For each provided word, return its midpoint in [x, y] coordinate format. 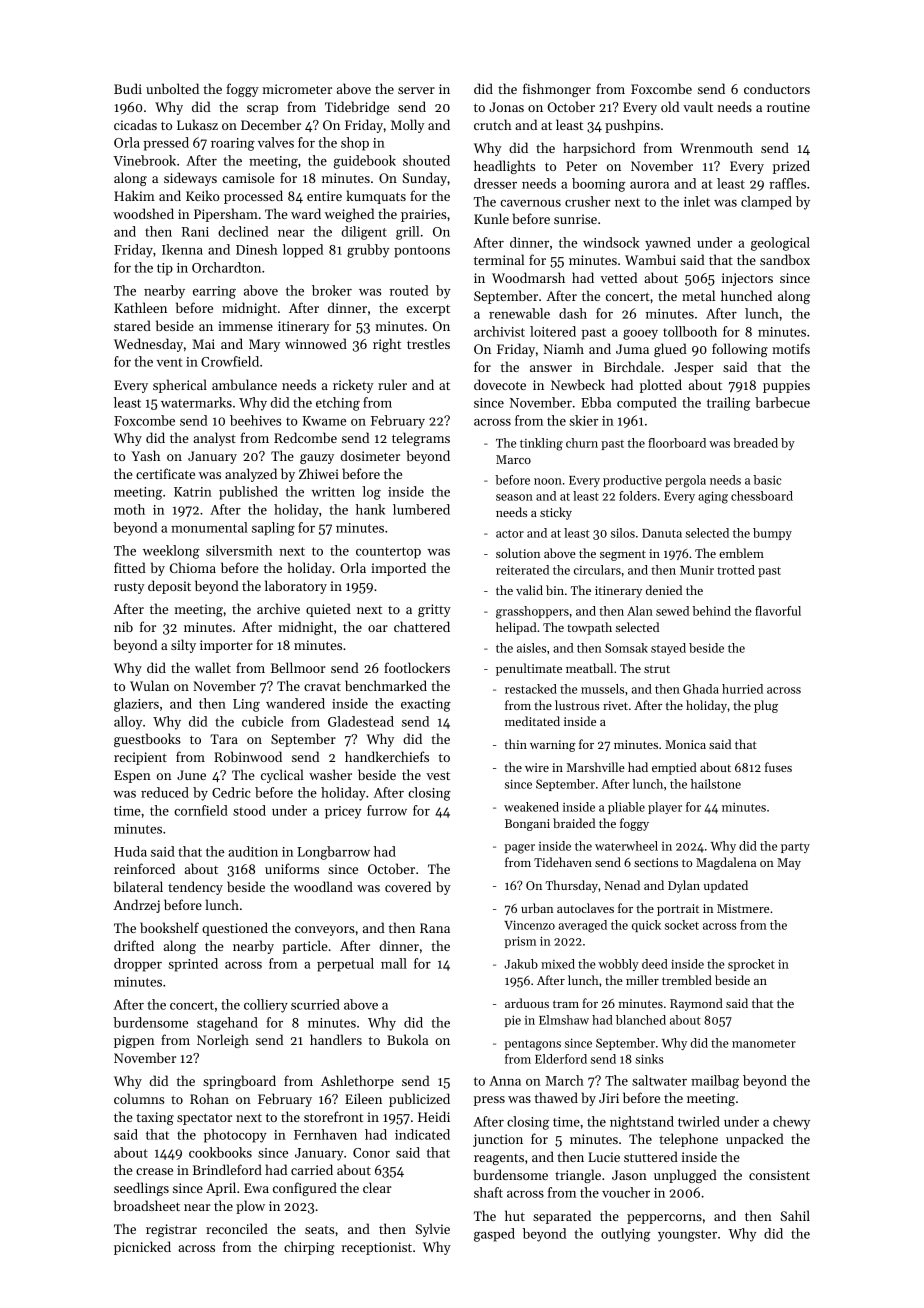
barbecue [782, 402]
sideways [190, 179]
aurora [649, 185]
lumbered [421, 509]
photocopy [235, 1136]
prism [520, 942]
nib [123, 626]
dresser [495, 183]
